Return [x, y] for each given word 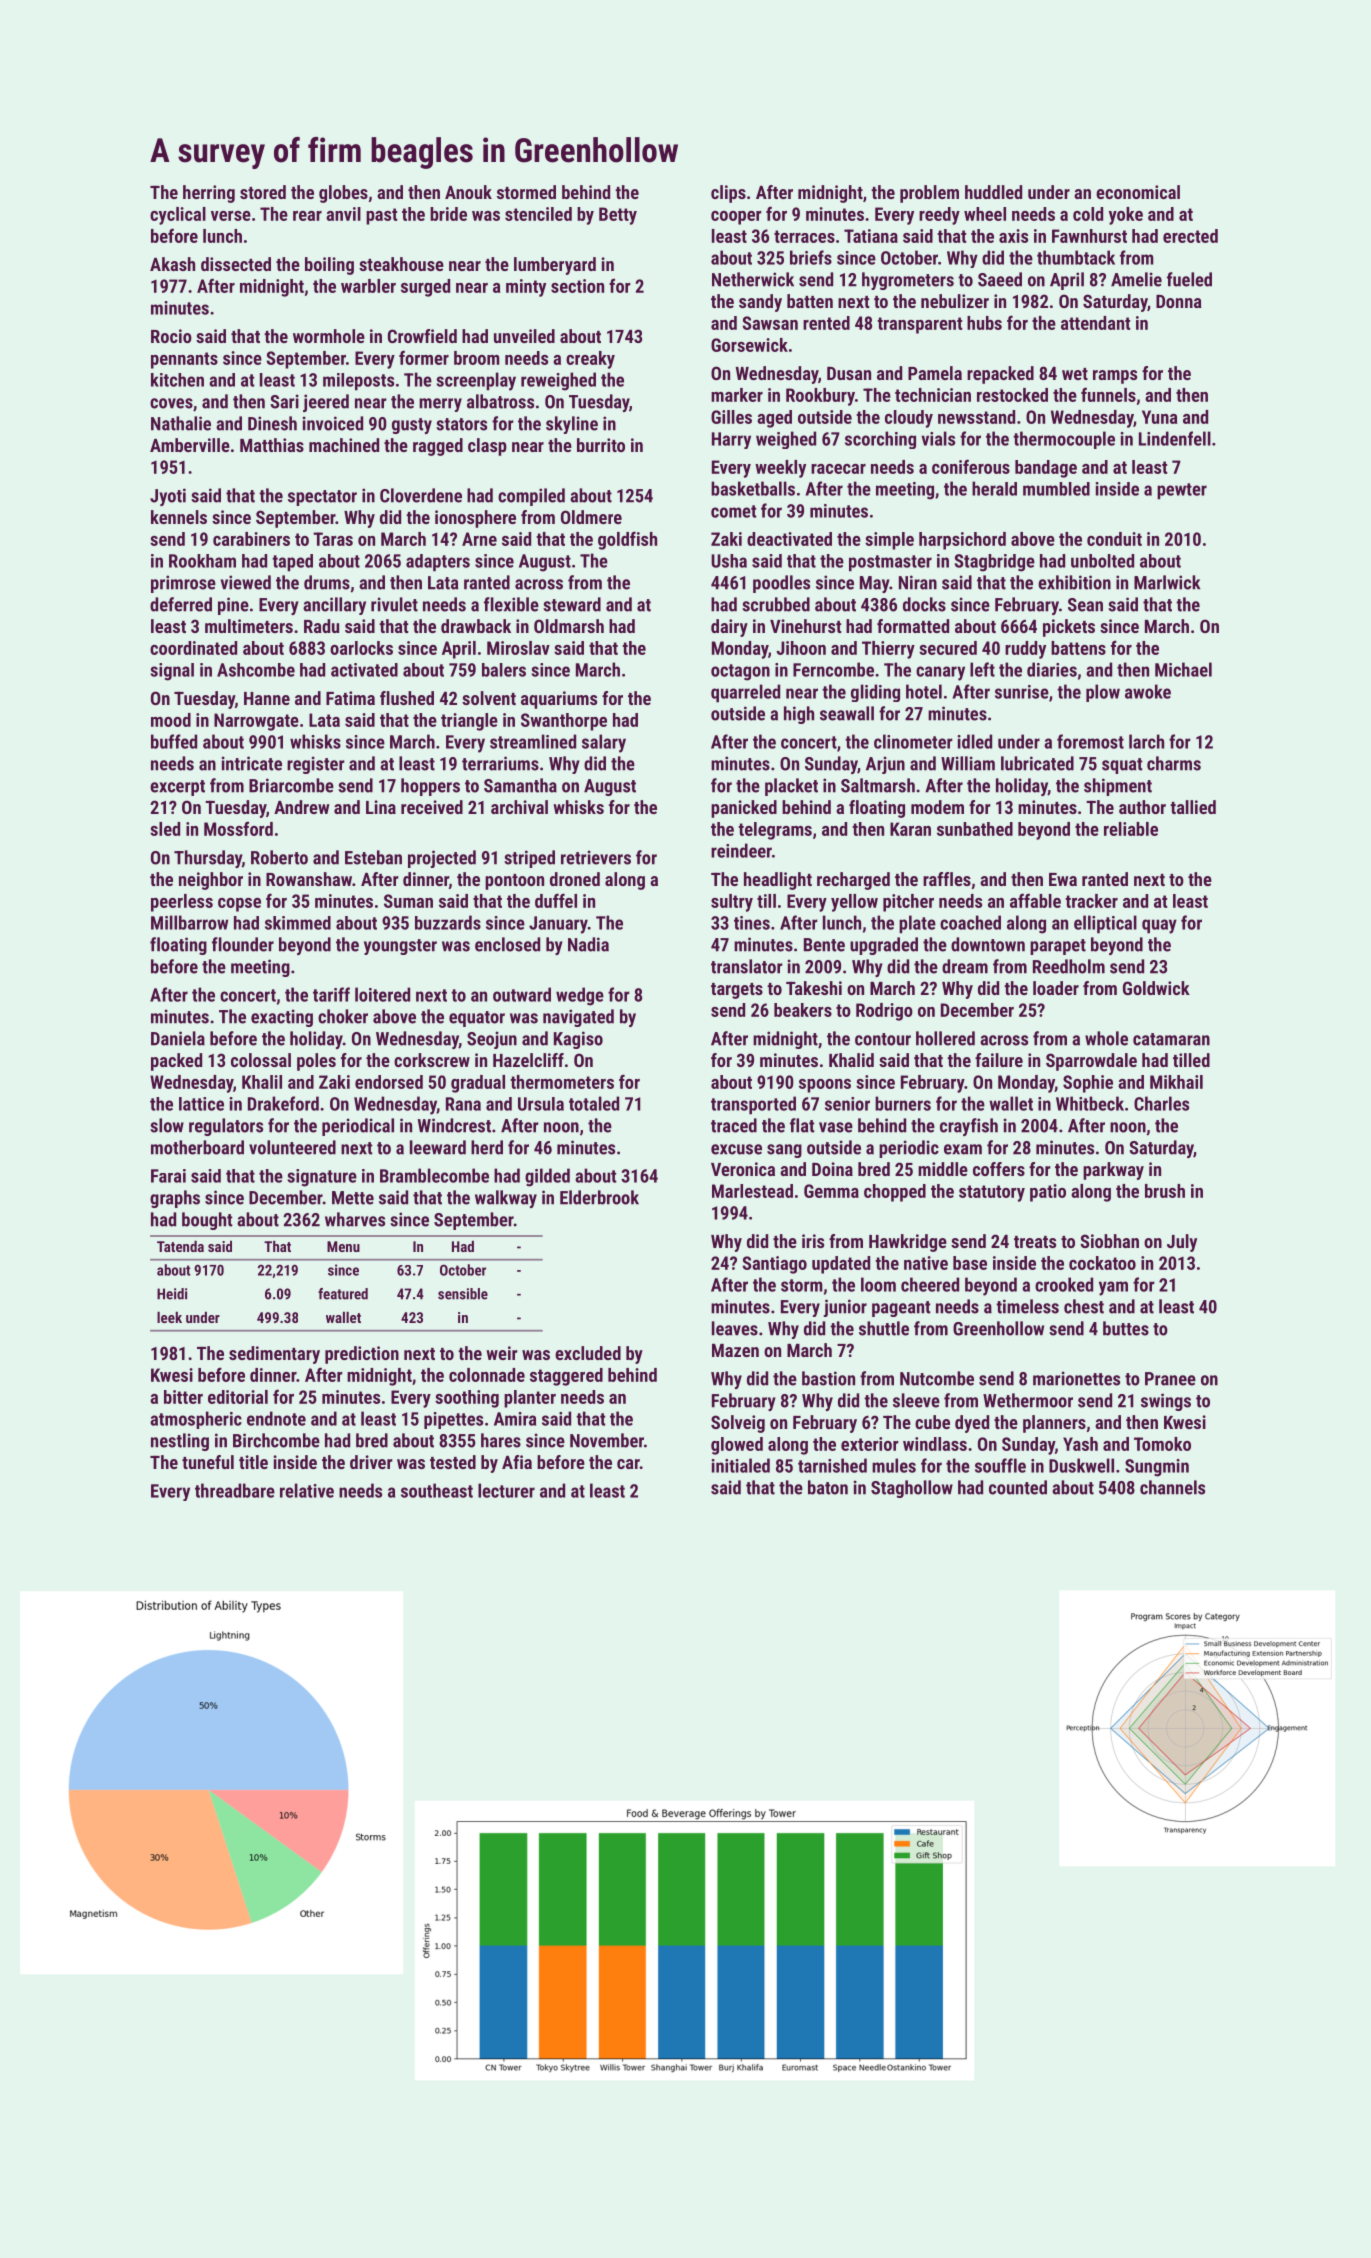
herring [209, 194]
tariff [331, 994]
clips [728, 194]
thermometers [562, 1082]
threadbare [235, 1490]
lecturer [506, 1490]
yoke [1126, 216]
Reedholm [1069, 966]
